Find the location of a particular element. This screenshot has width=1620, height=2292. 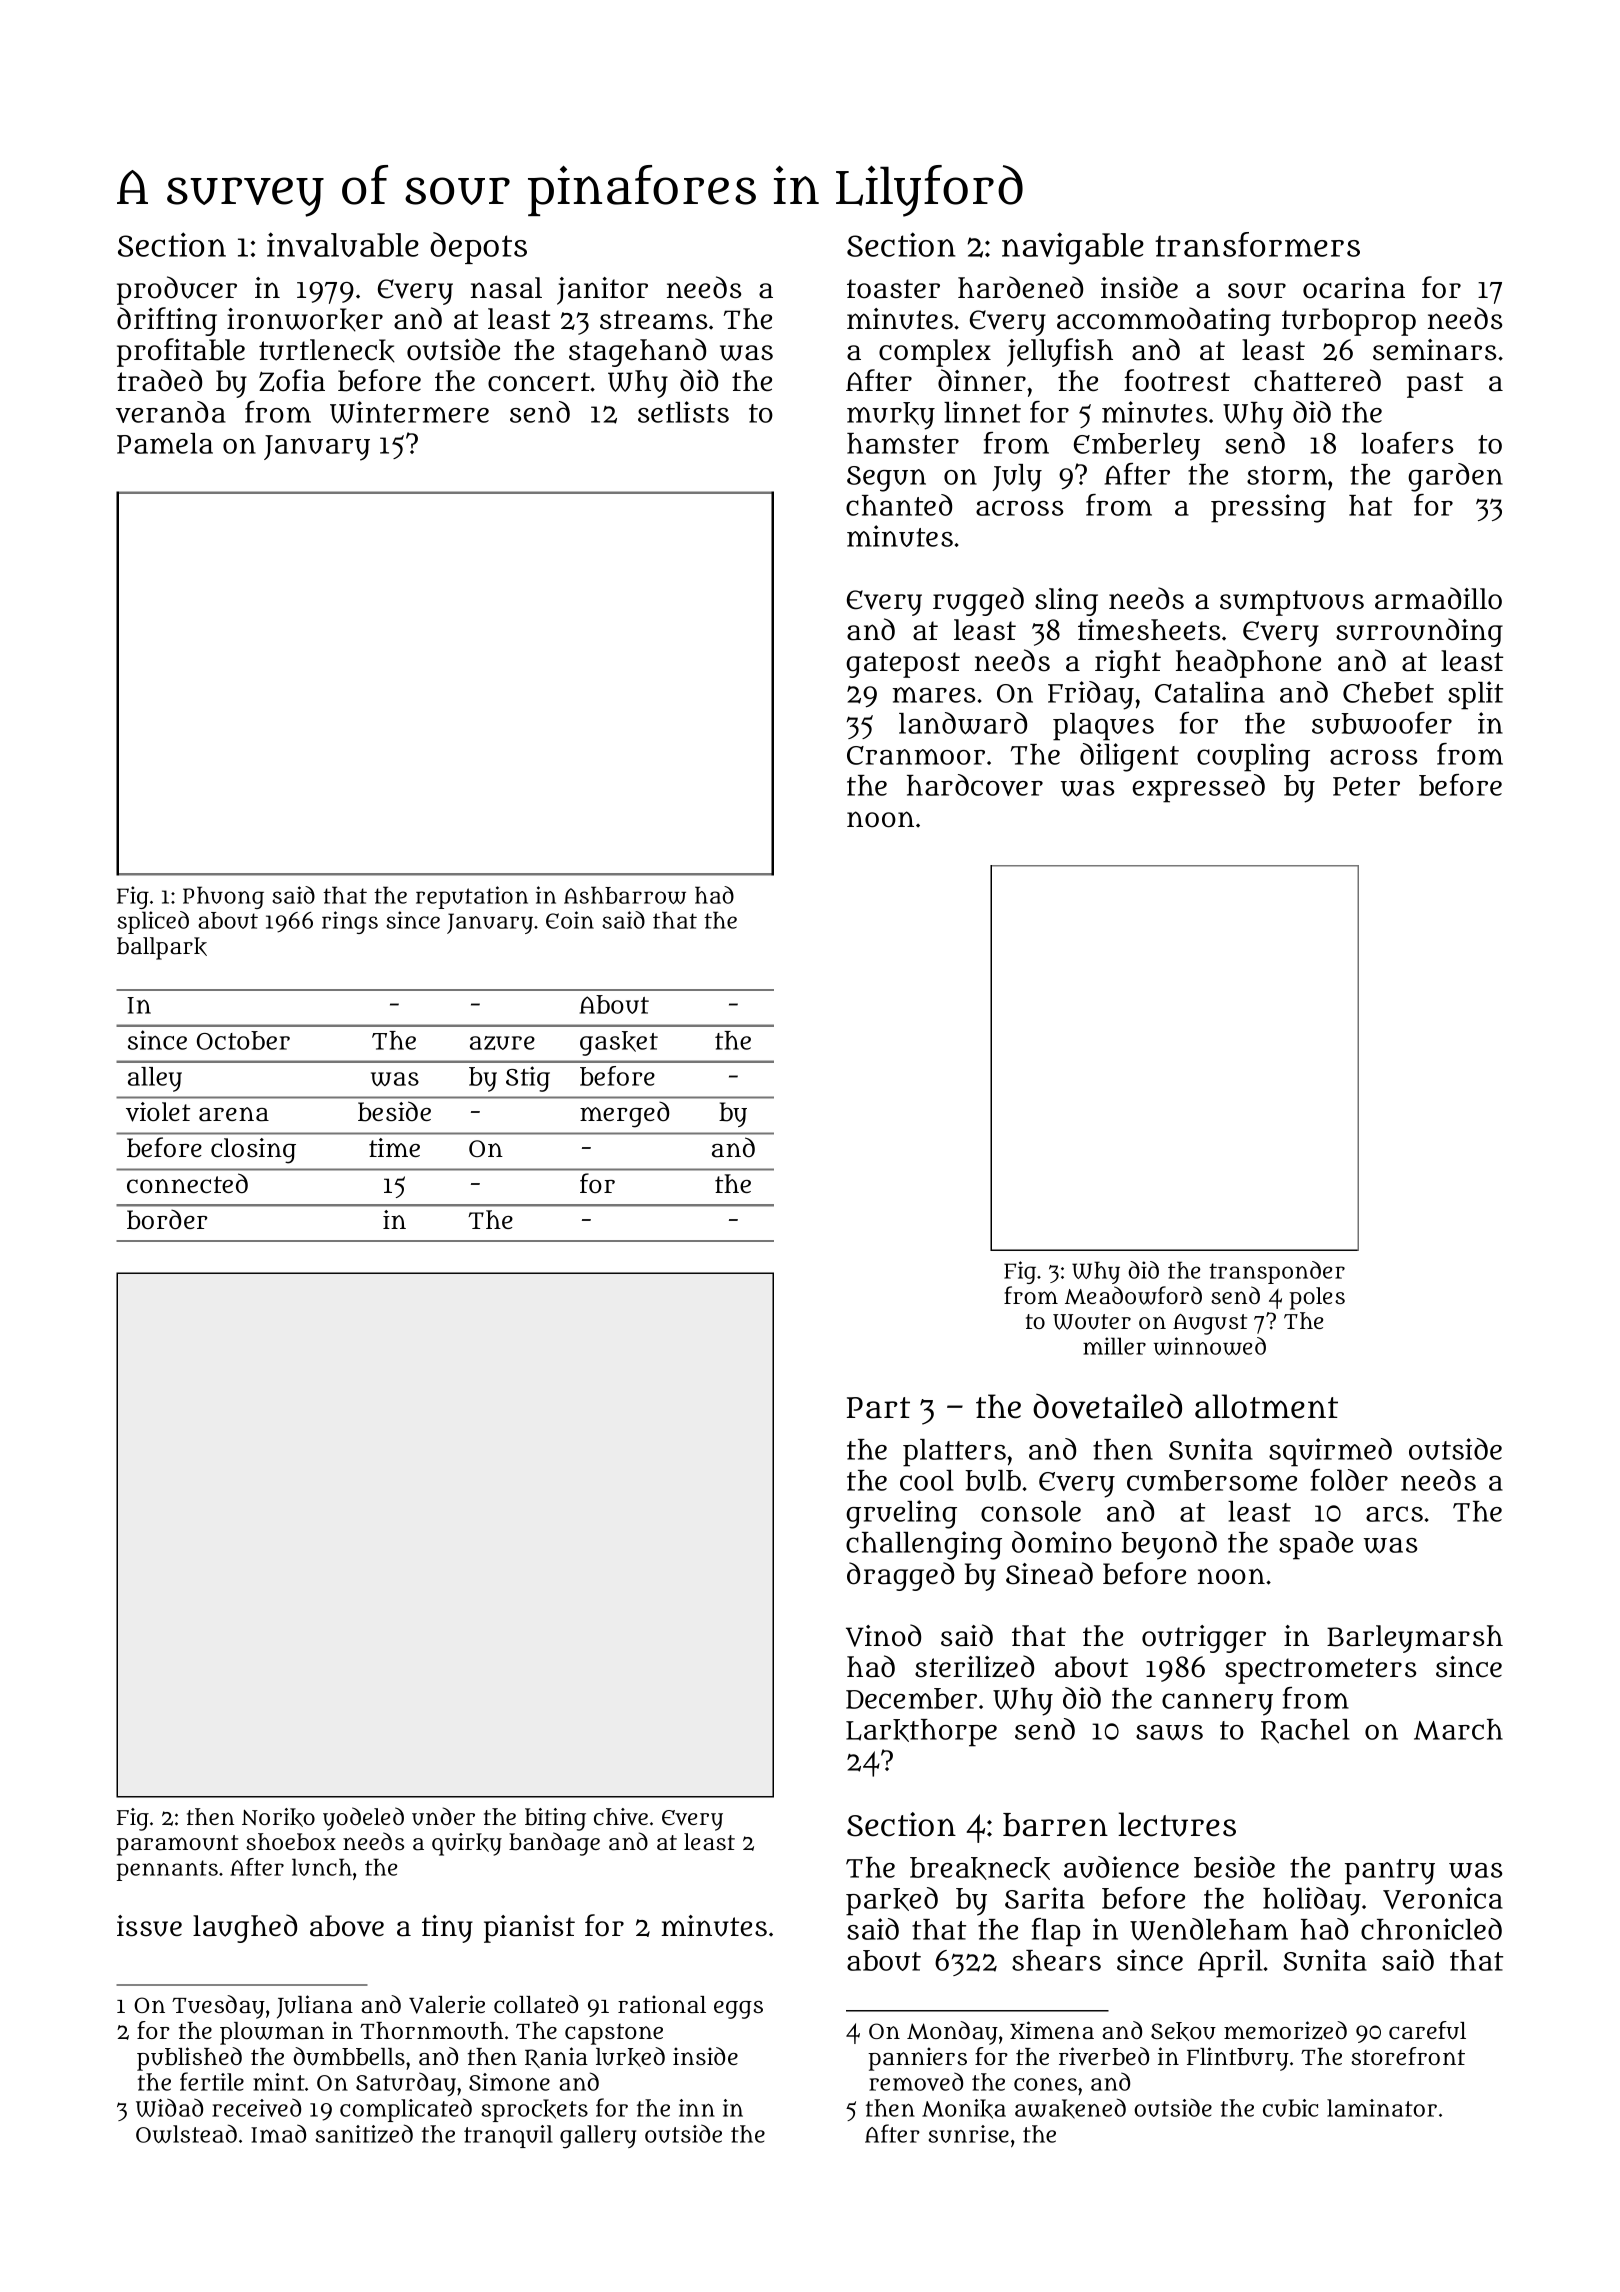

rugged is located at coordinates (978, 601).
